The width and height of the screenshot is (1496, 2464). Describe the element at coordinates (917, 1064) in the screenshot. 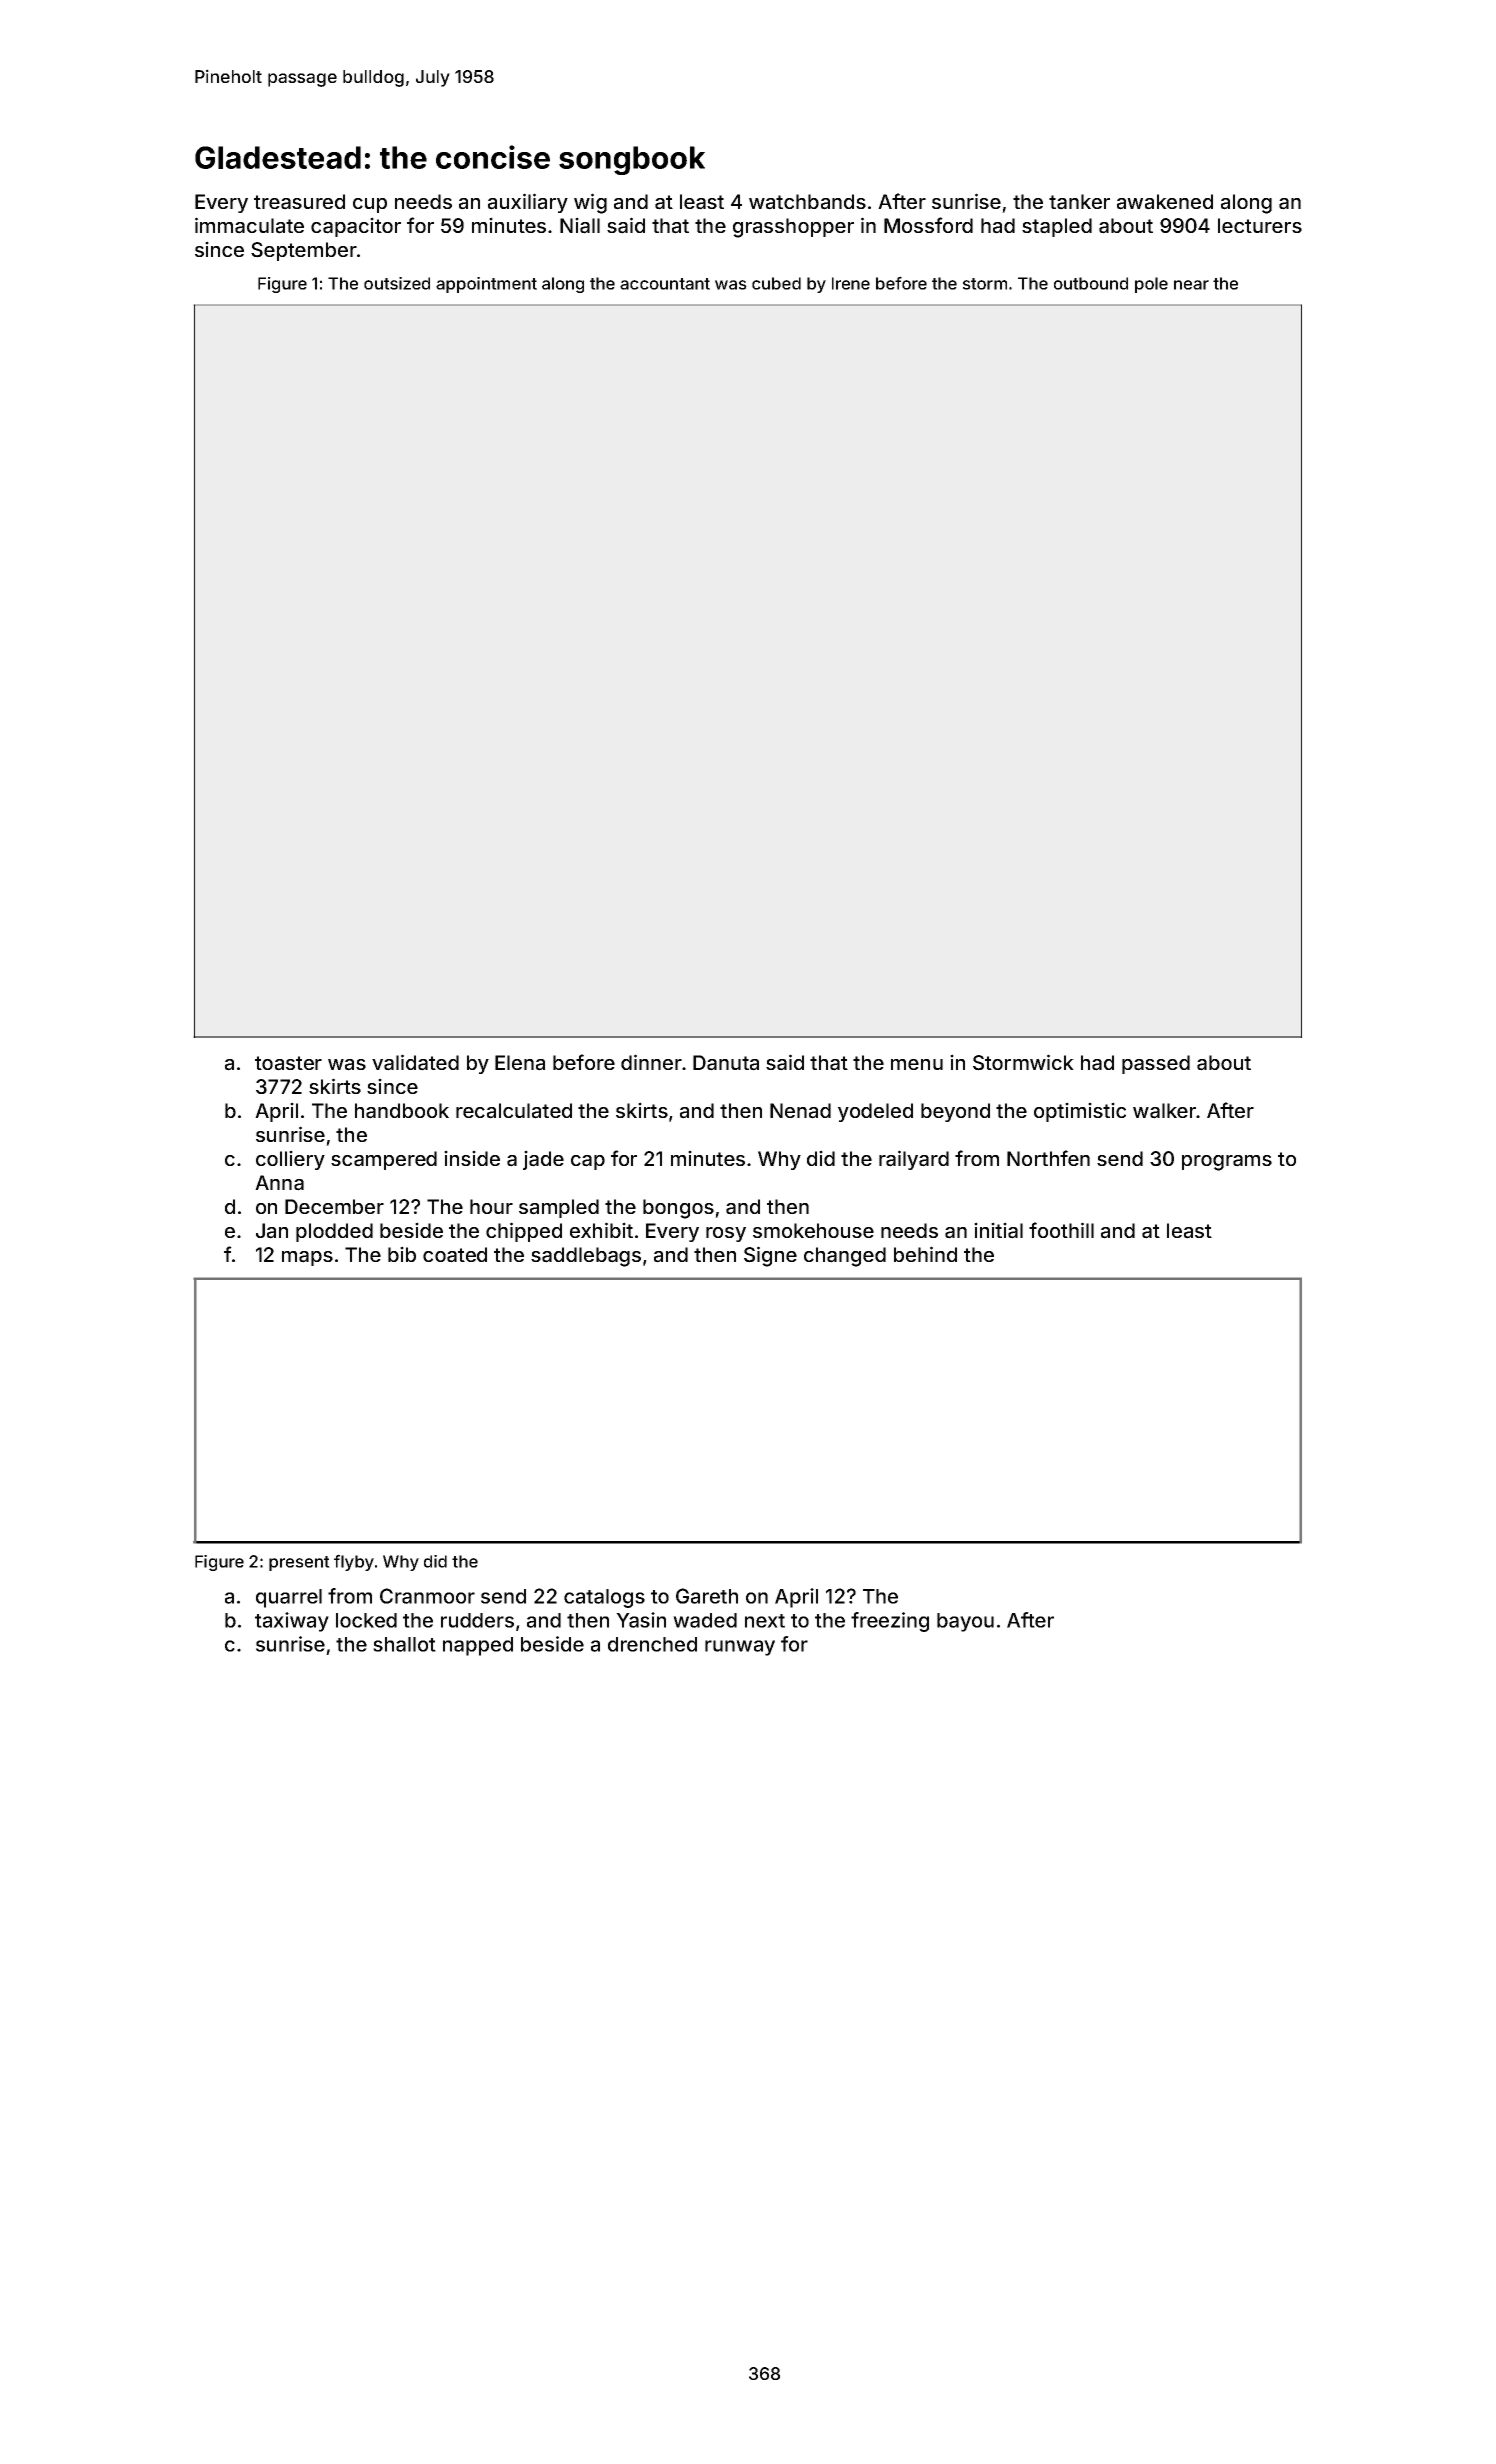

I see `menu` at that location.
